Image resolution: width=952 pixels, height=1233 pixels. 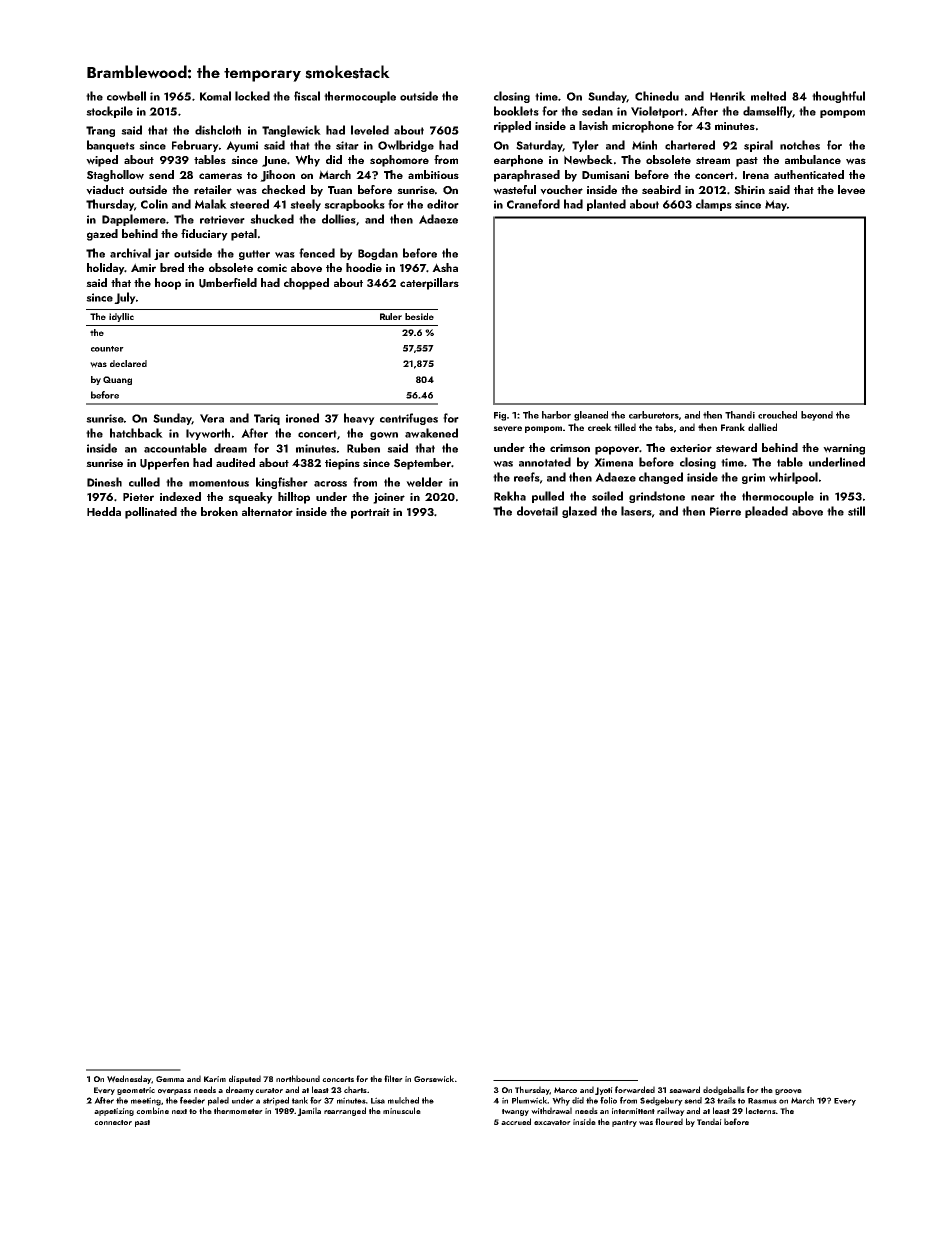 I want to click on melted, so click(x=768, y=96).
